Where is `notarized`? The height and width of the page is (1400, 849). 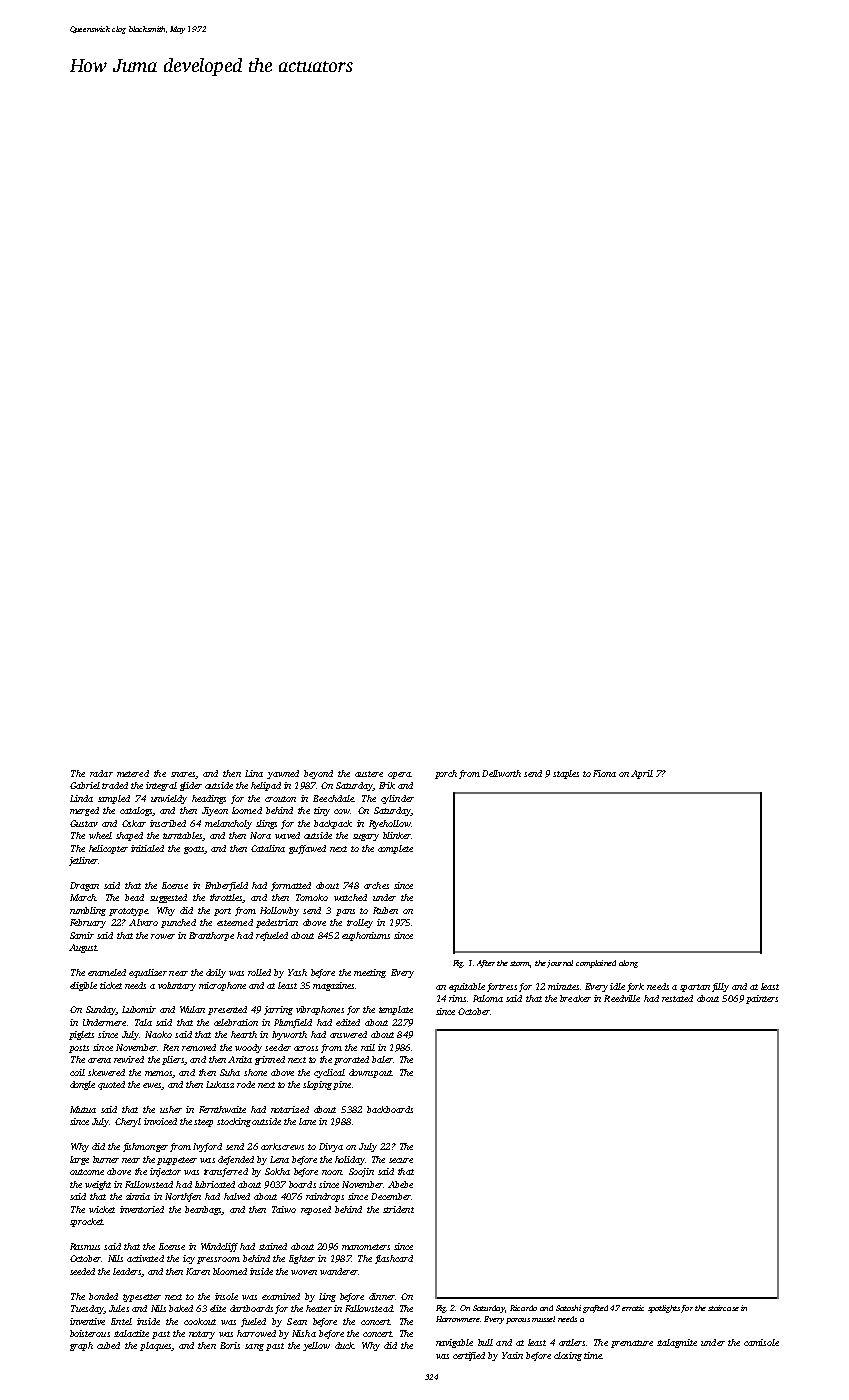 notarized is located at coordinates (290, 1109).
